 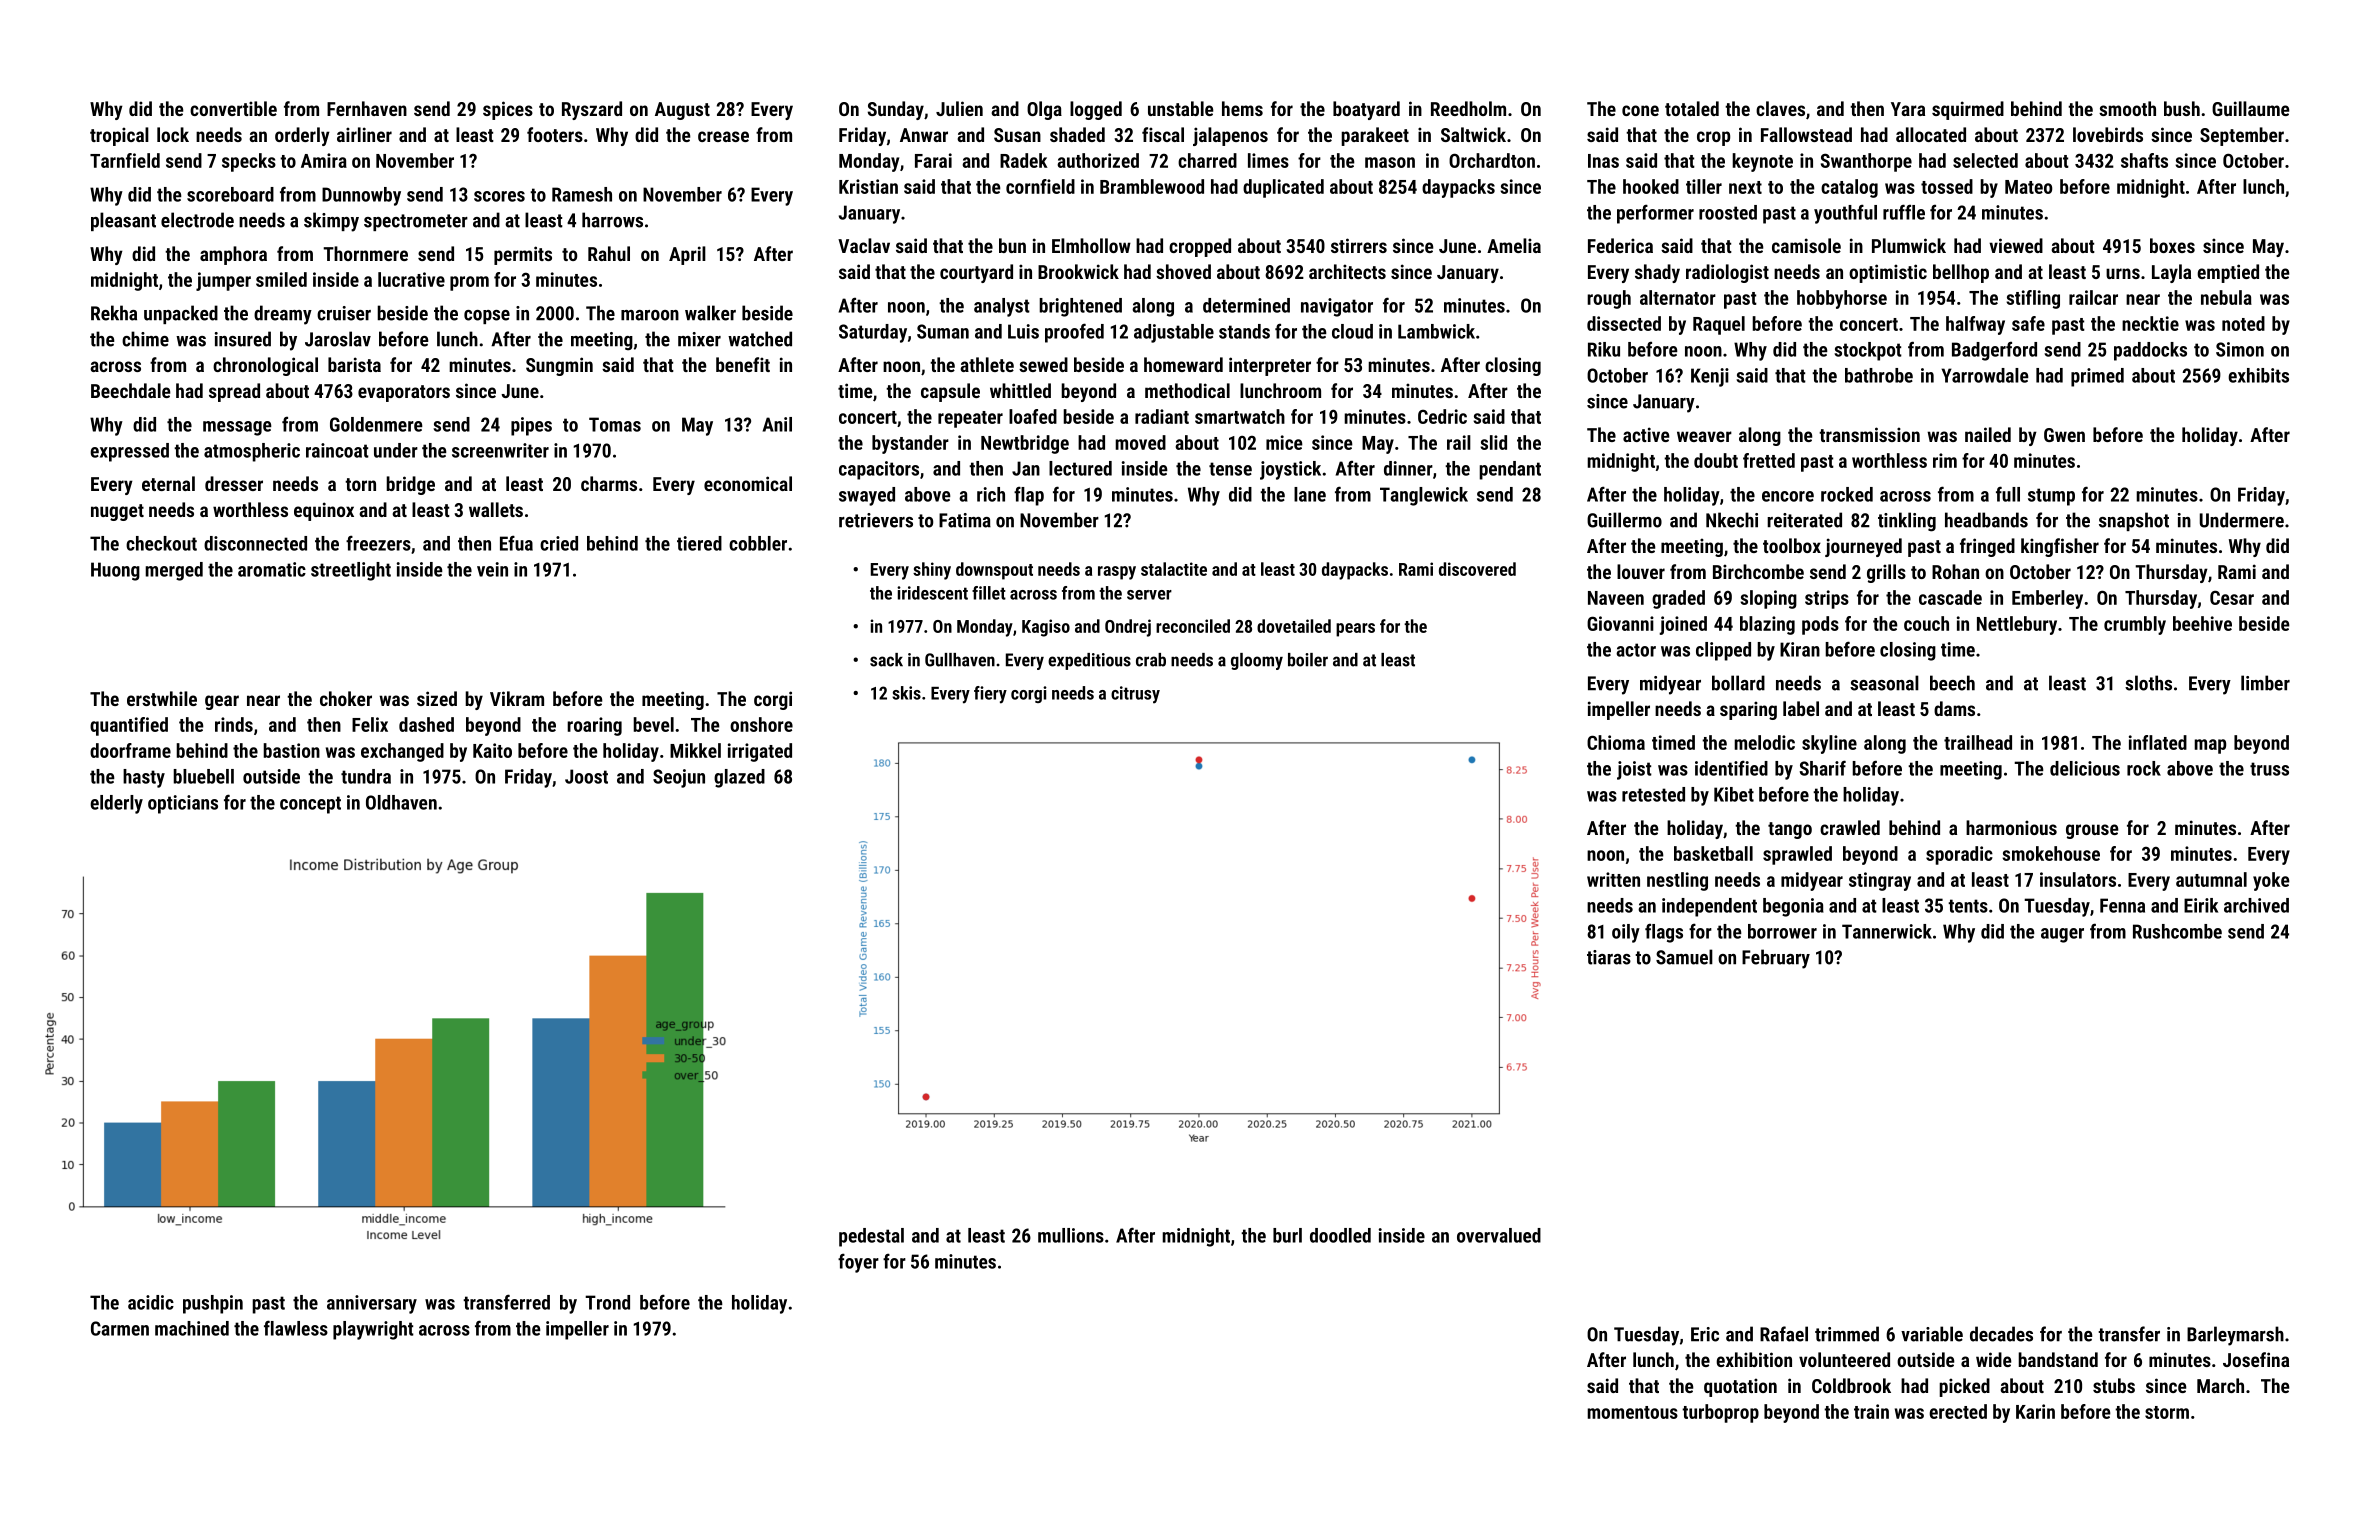 What do you see at coordinates (2251, 108) in the screenshot?
I see `Guillaume` at bounding box center [2251, 108].
